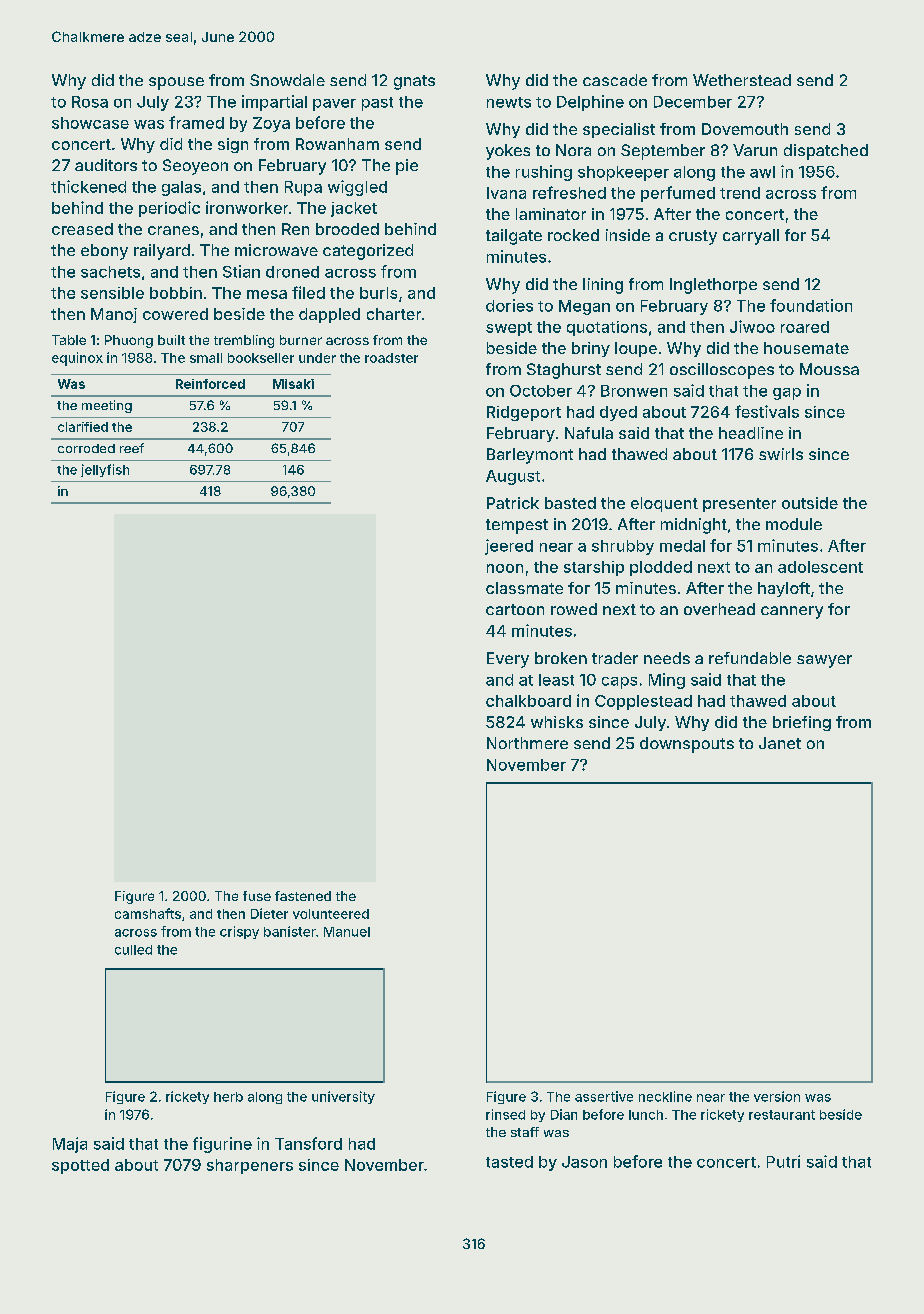  Describe the element at coordinates (347, 932) in the document. I see `Manuel` at that location.
